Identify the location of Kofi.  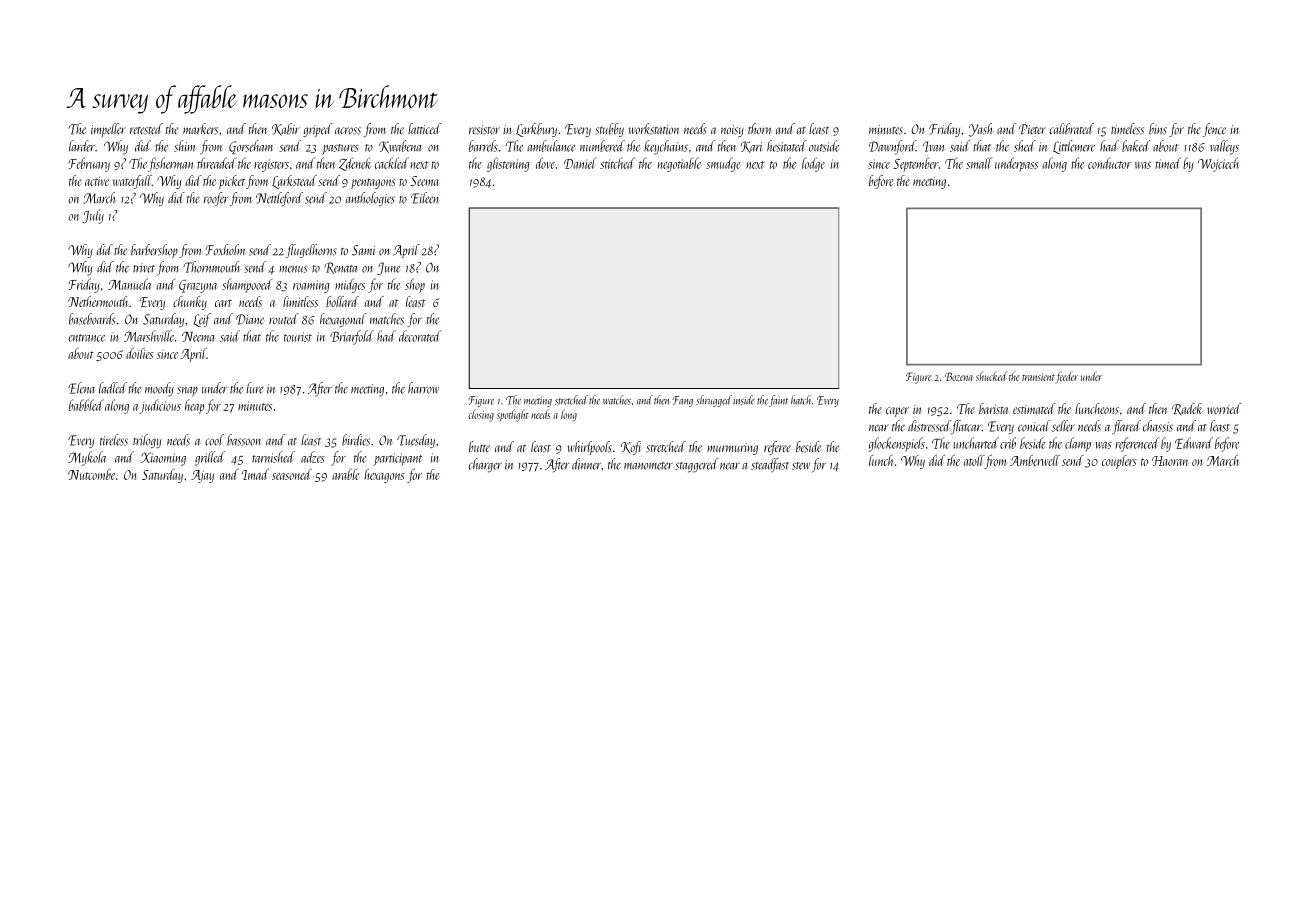
(631, 448).
